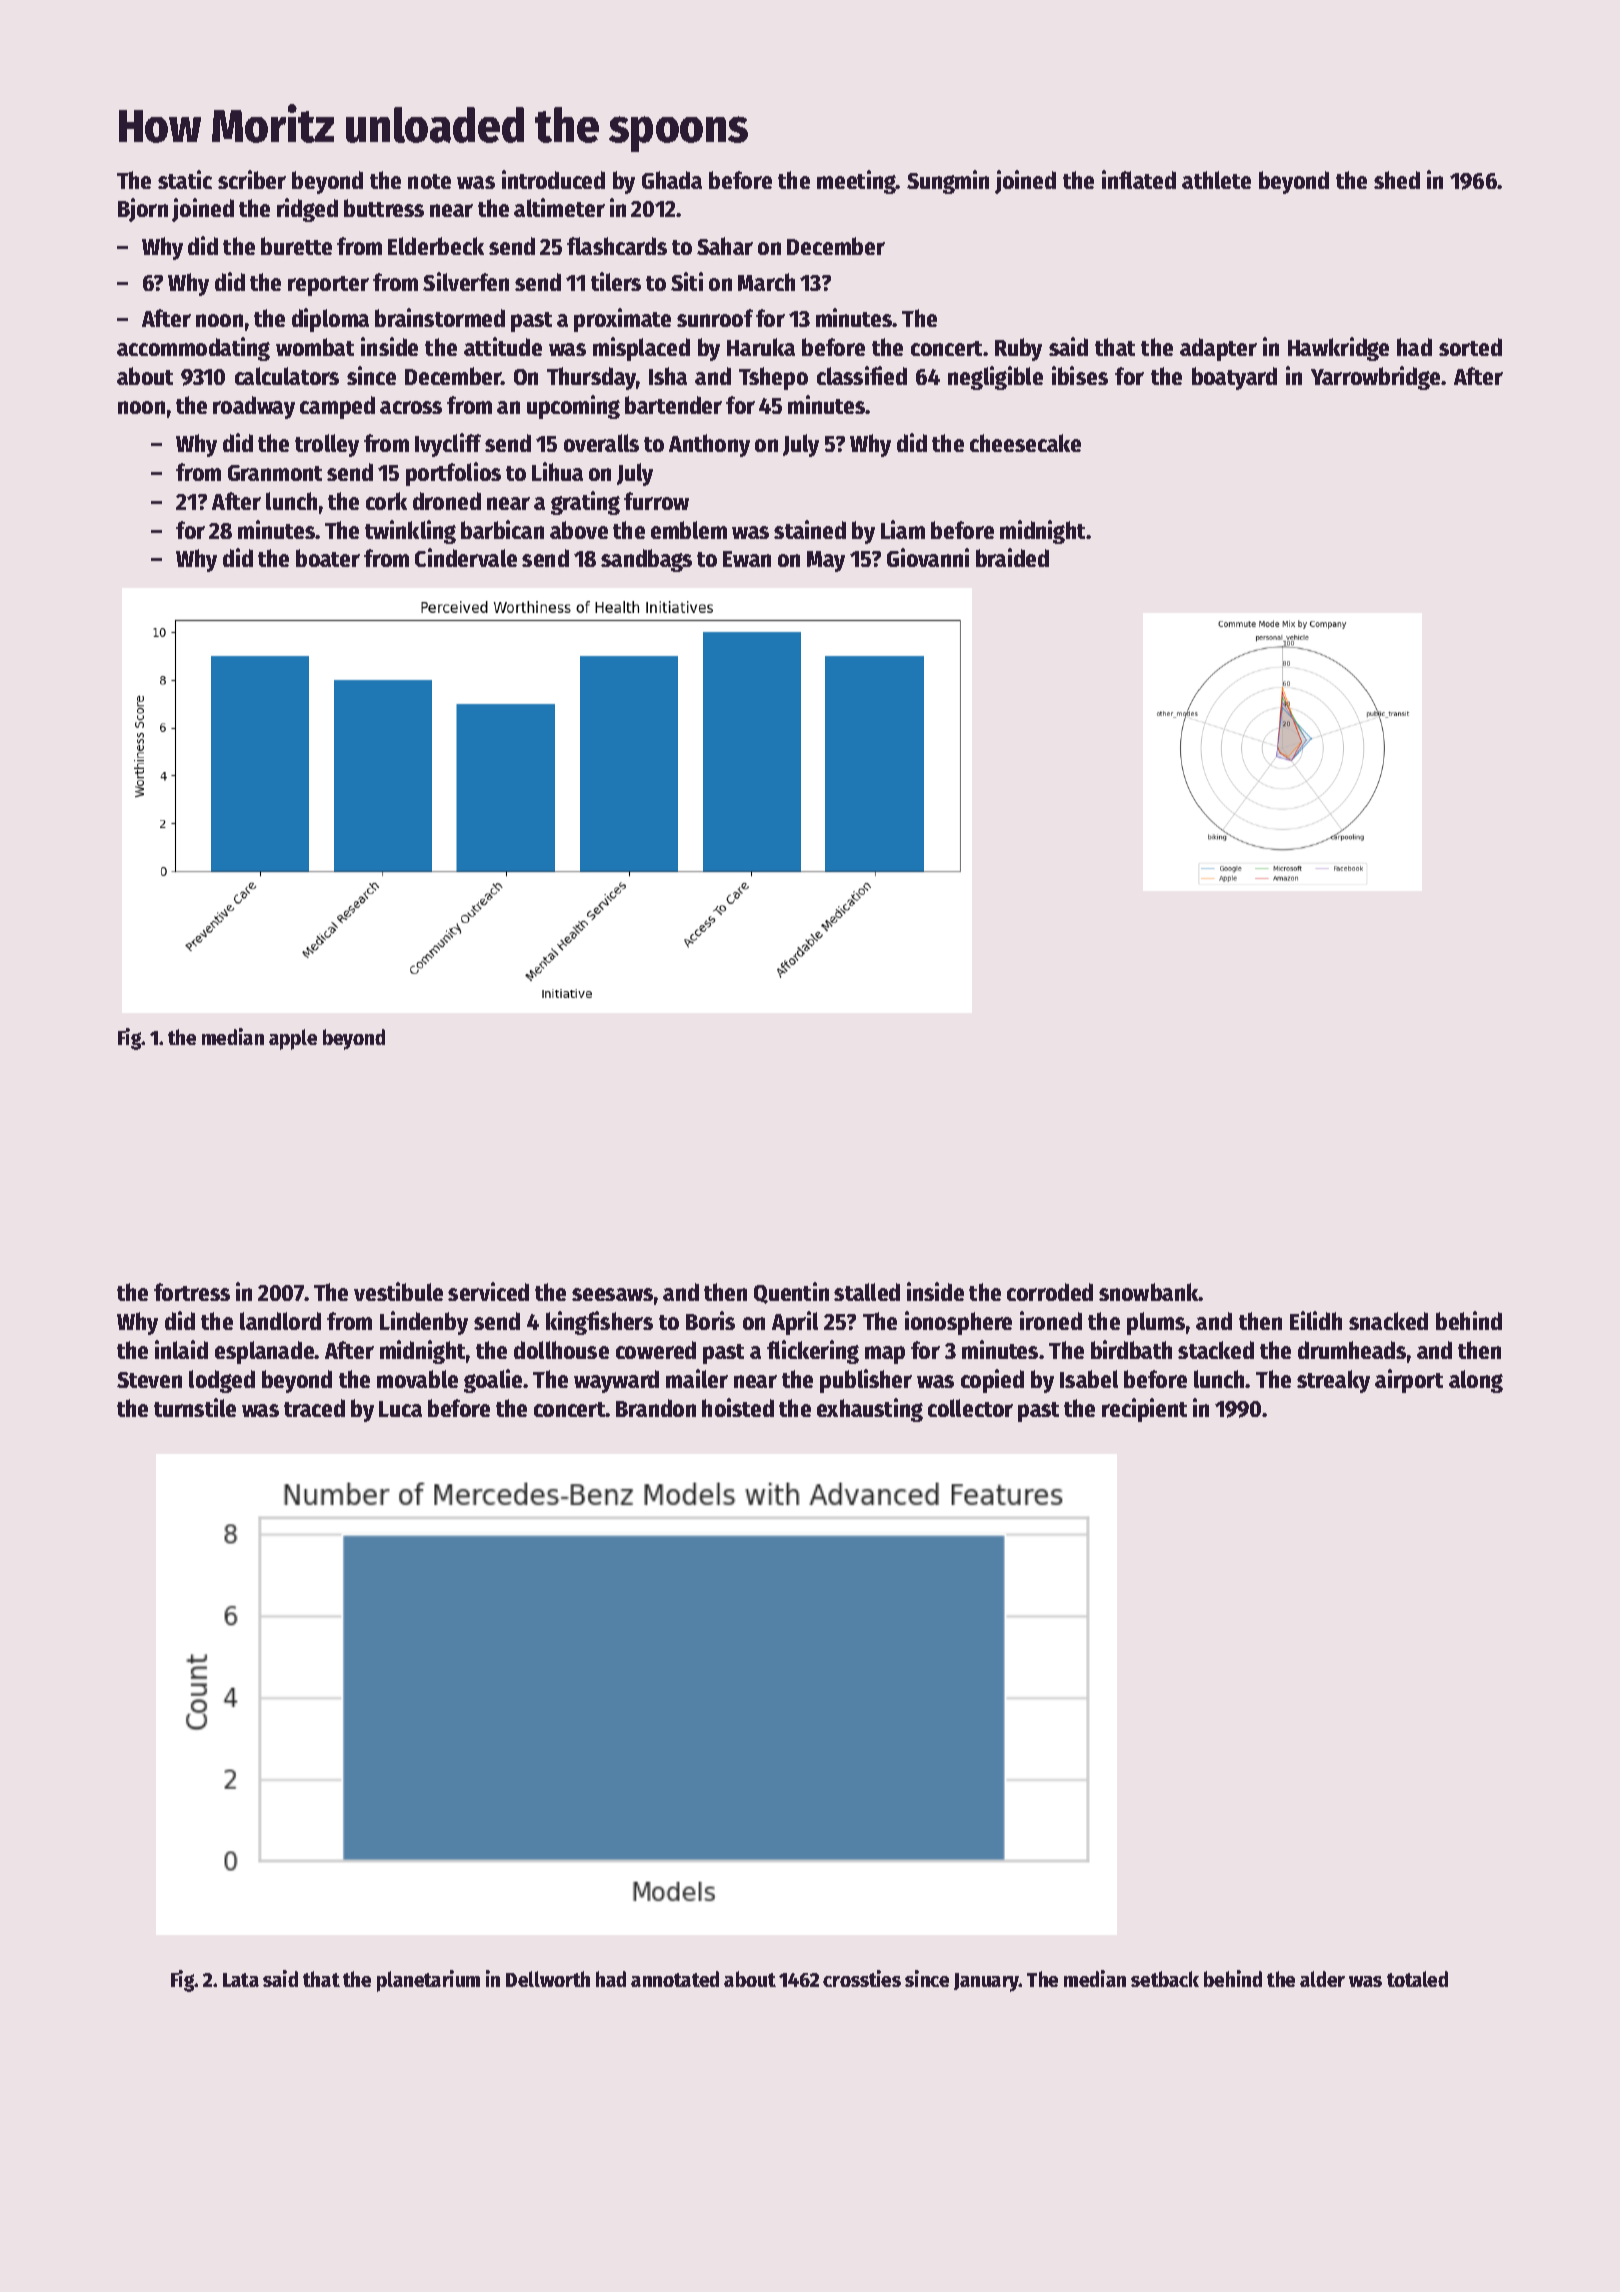 The height and width of the screenshot is (2292, 1620). Describe the element at coordinates (791, 1293) in the screenshot. I see `Quentin` at that location.
